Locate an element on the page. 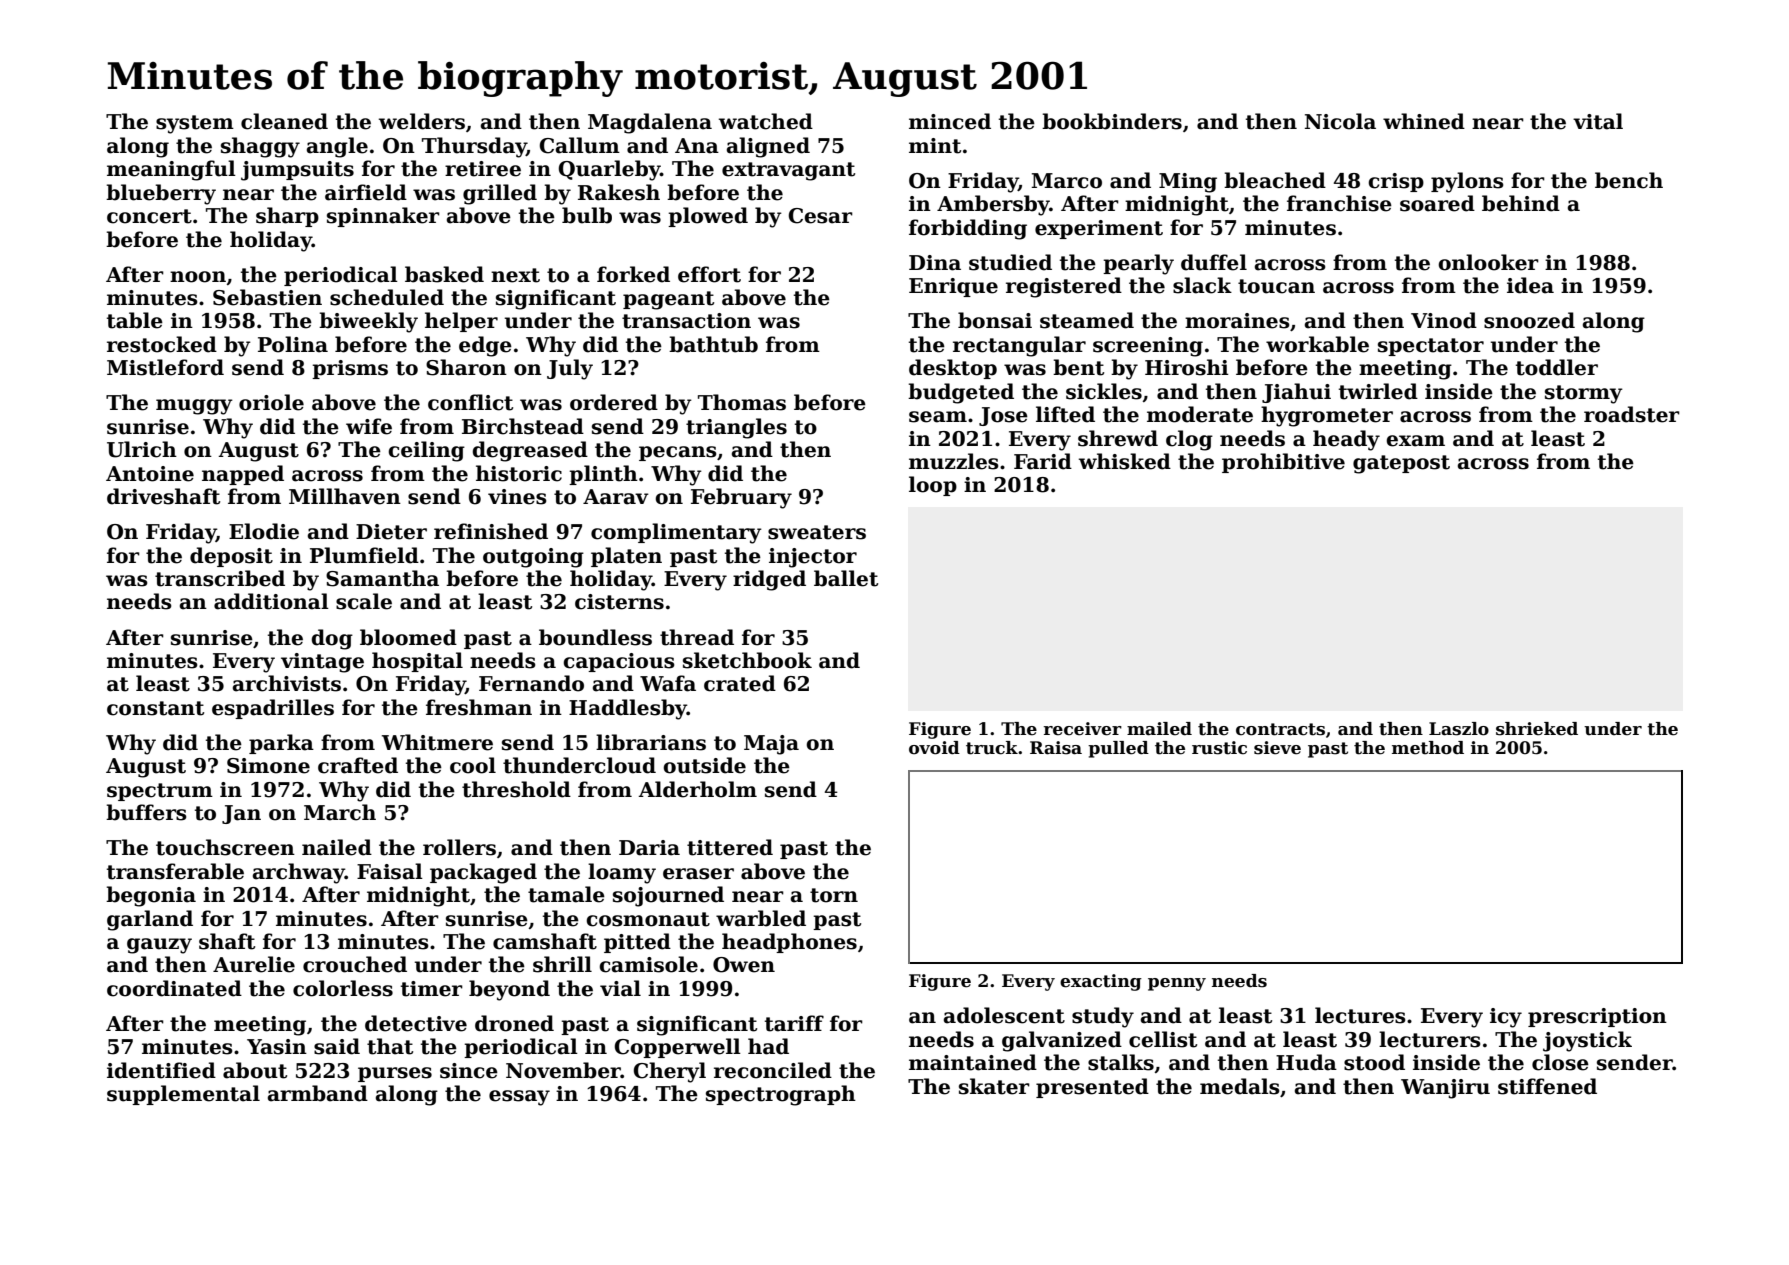  said is located at coordinates (337, 1046).
